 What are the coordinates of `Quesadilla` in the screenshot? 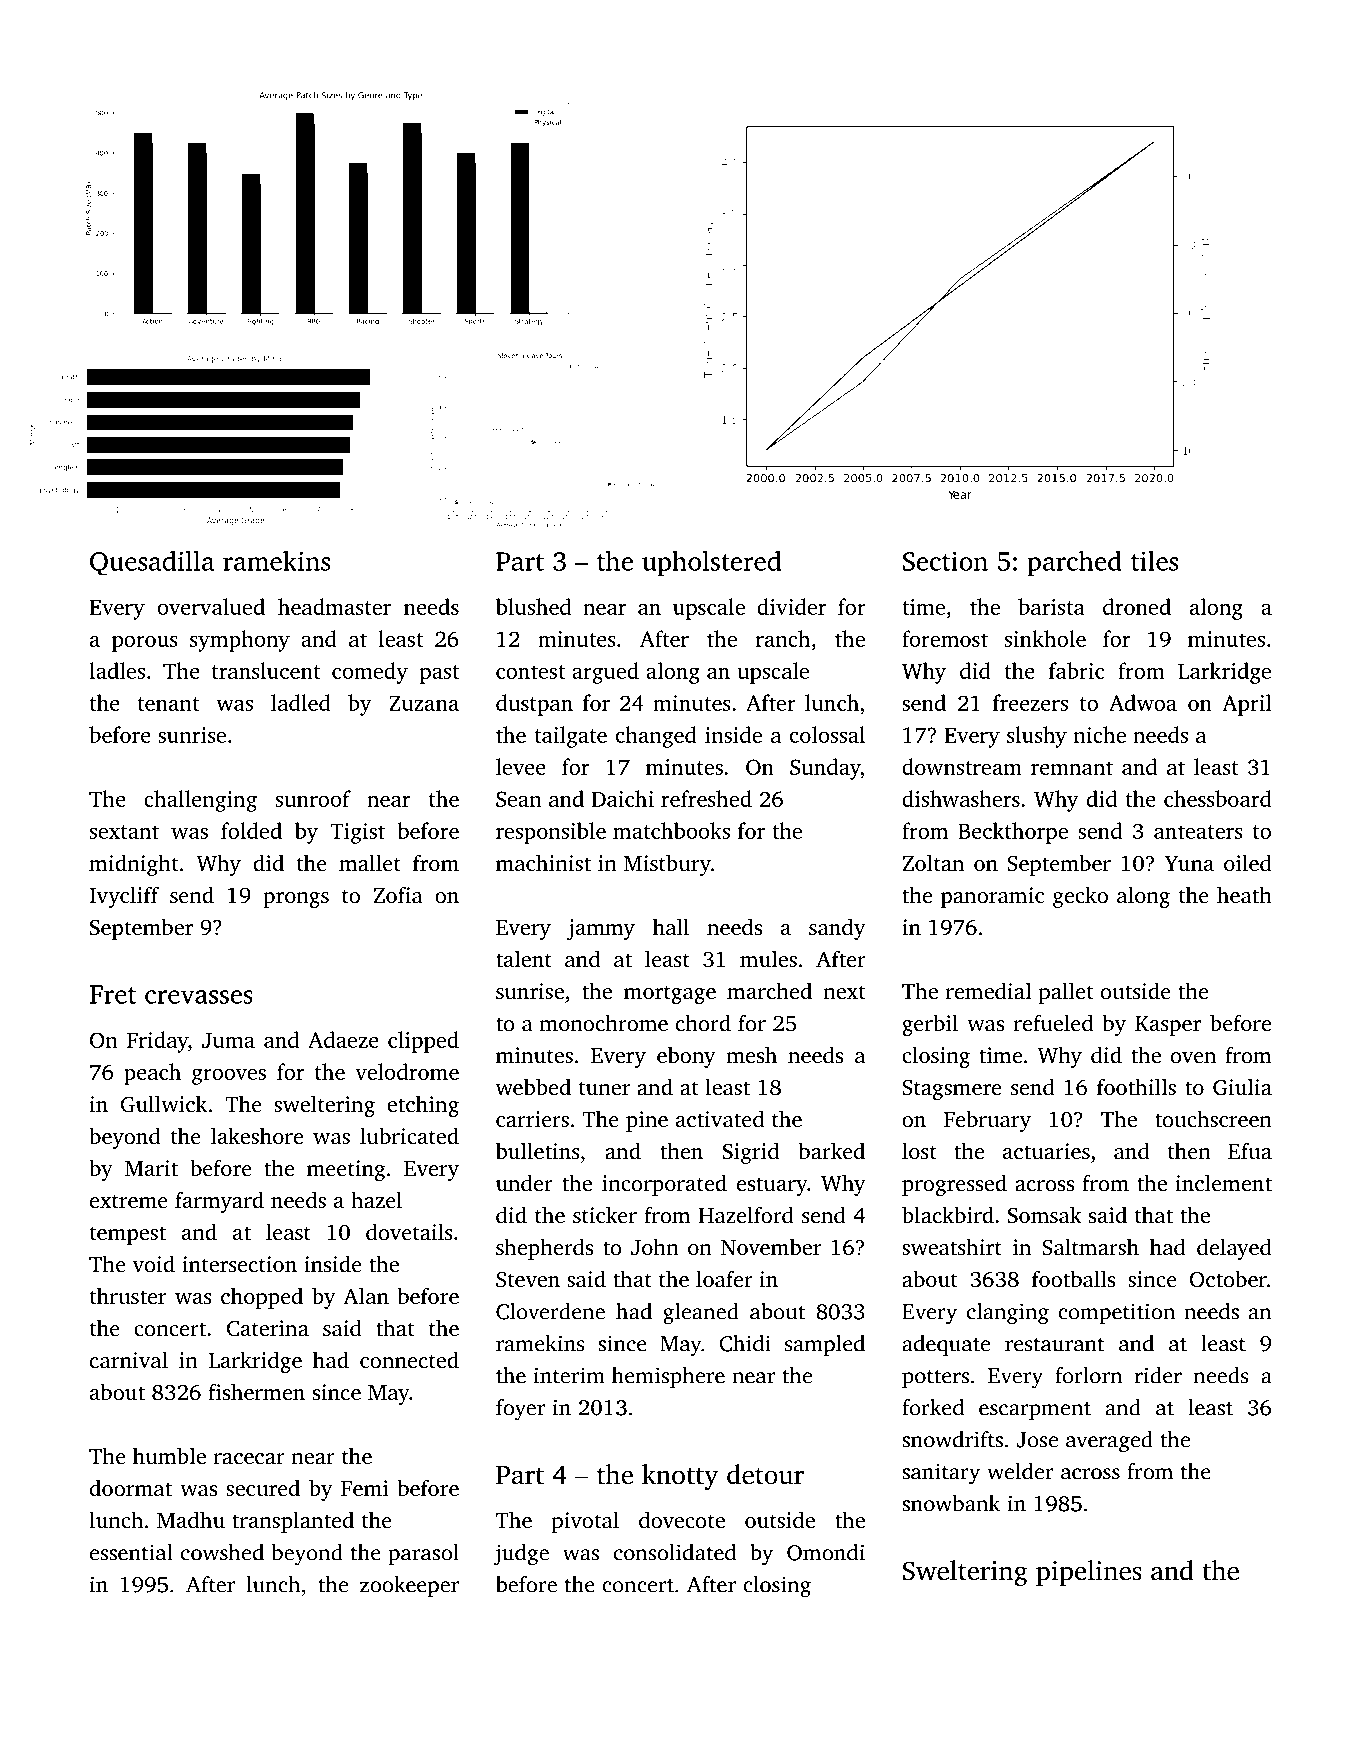 It's located at (152, 563).
